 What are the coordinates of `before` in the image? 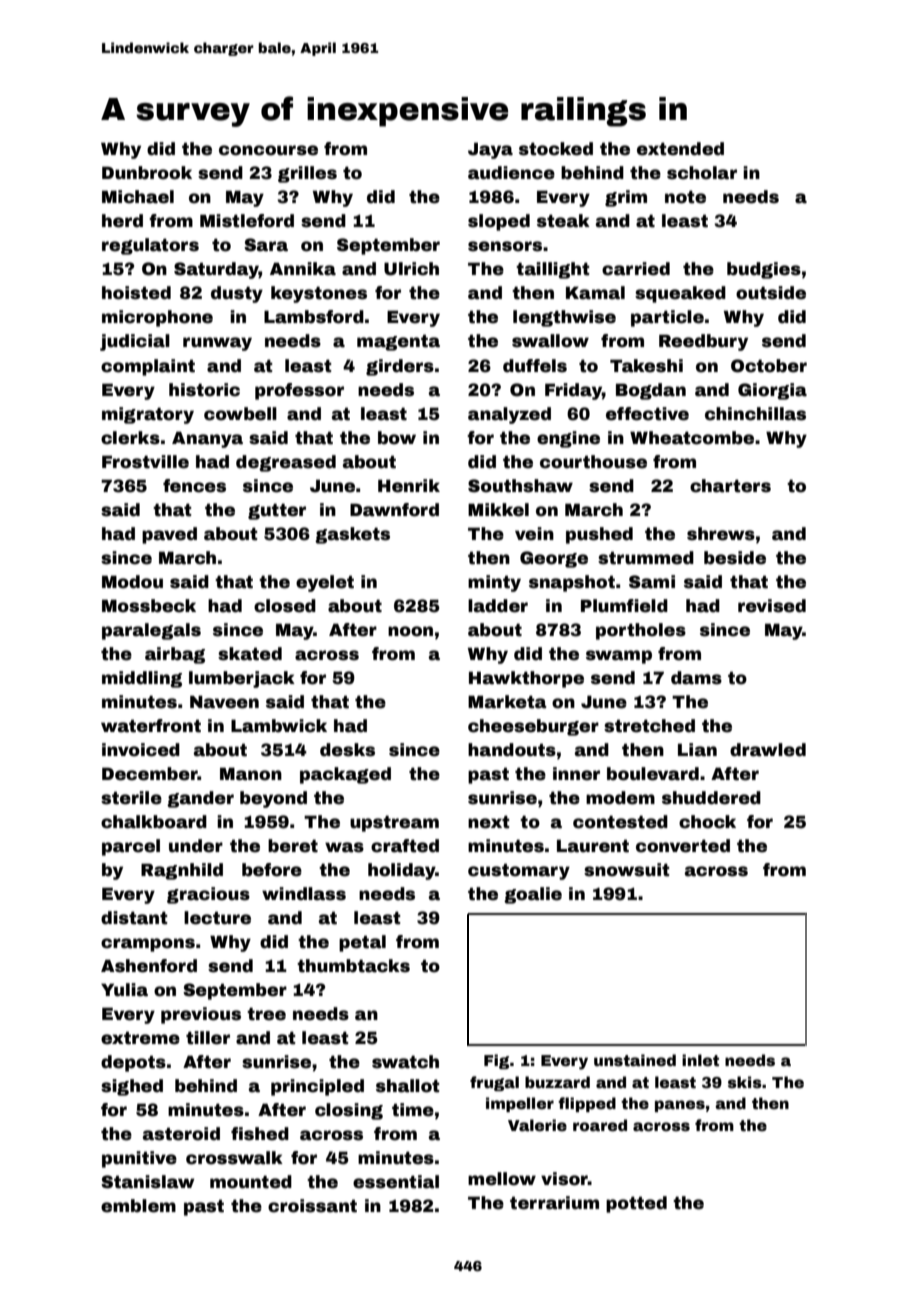 It's located at (272, 870).
